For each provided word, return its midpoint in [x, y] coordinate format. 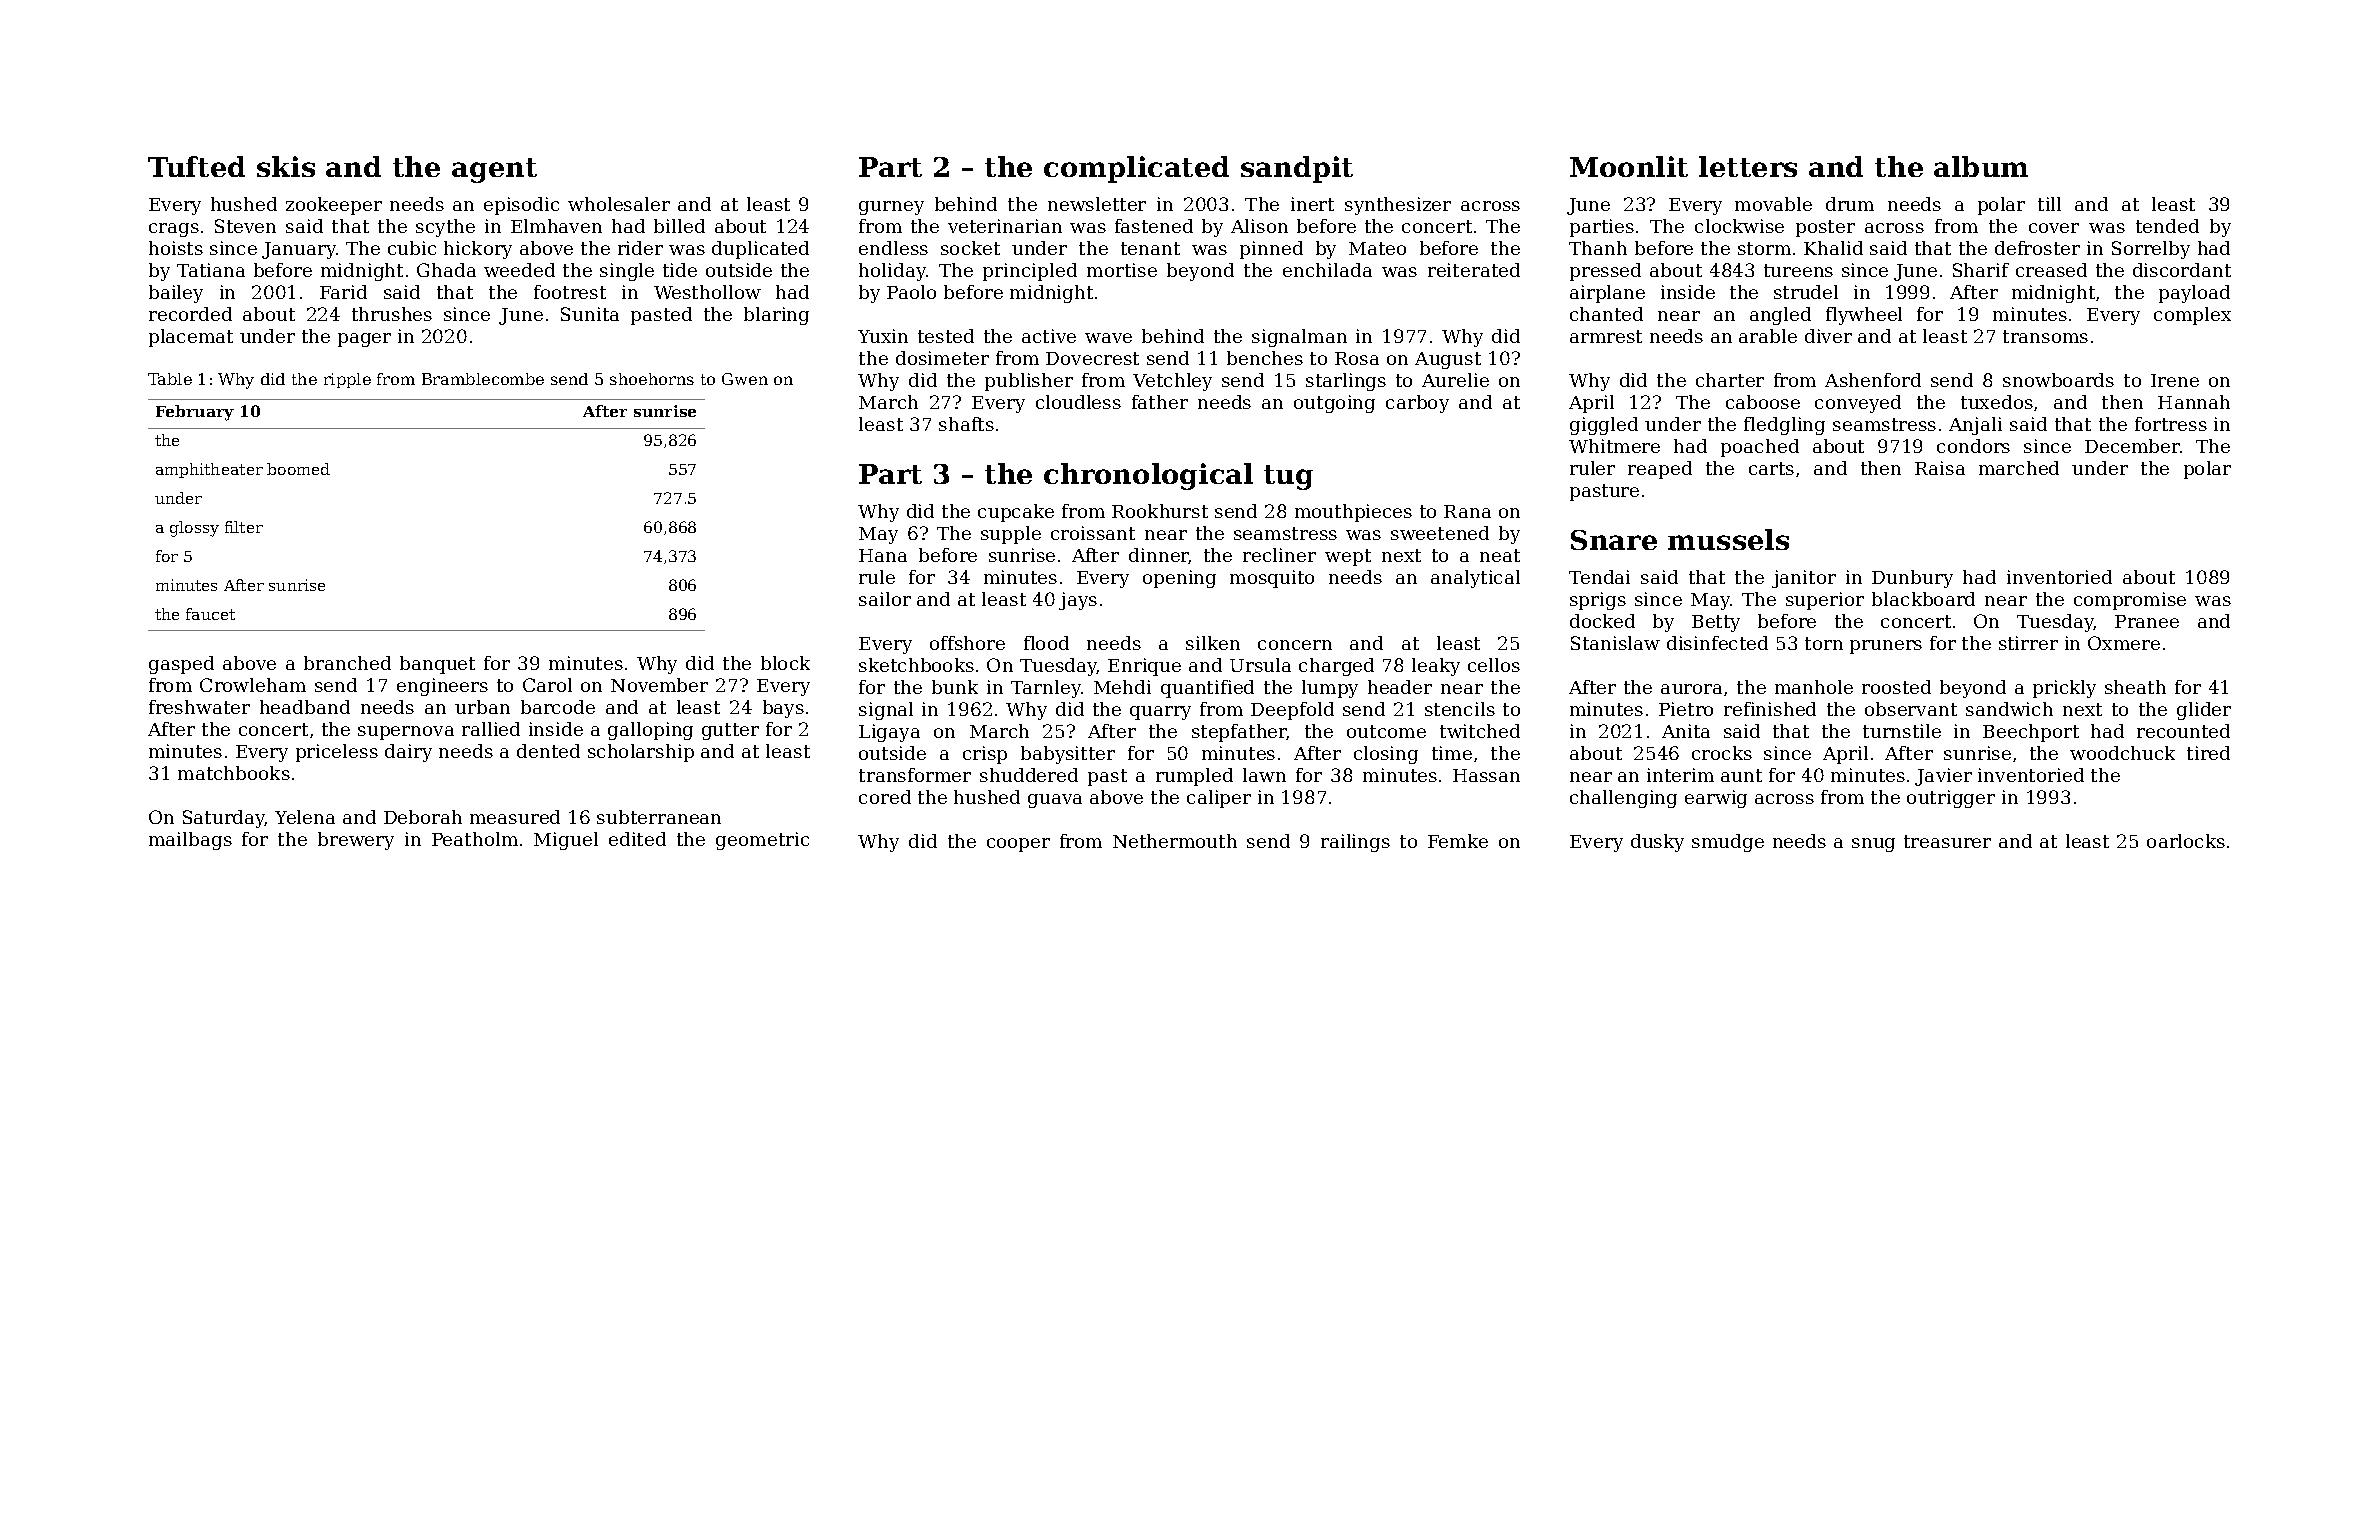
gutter [730, 731]
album [1981, 166]
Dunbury [1912, 579]
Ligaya [889, 733]
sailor [885, 599]
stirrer [2028, 643]
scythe [445, 228]
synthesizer [1398, 206]
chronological [1148, 476]
